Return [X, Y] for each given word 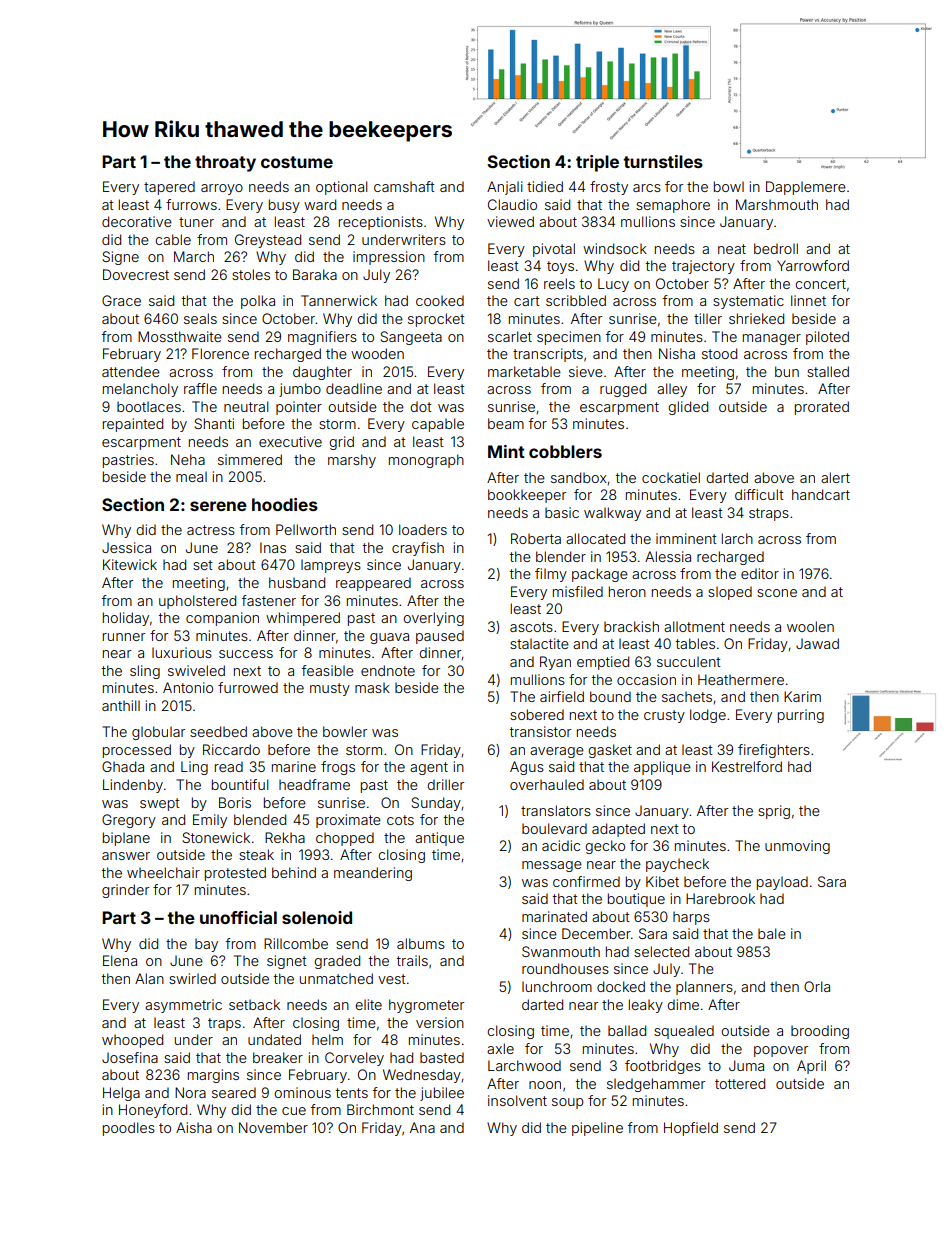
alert [835, 477]
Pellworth [306, 529]
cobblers [565, 451]
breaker [278, 1057]
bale [772, 933]
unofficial [238, 917]
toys [560, 267]
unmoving [797, 847]
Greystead [268, 241]
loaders [423, 529]
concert [820, 284]
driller [445, 784]
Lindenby [133, 786]
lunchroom [557, 986]
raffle [200, 388]
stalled [828, 371]
